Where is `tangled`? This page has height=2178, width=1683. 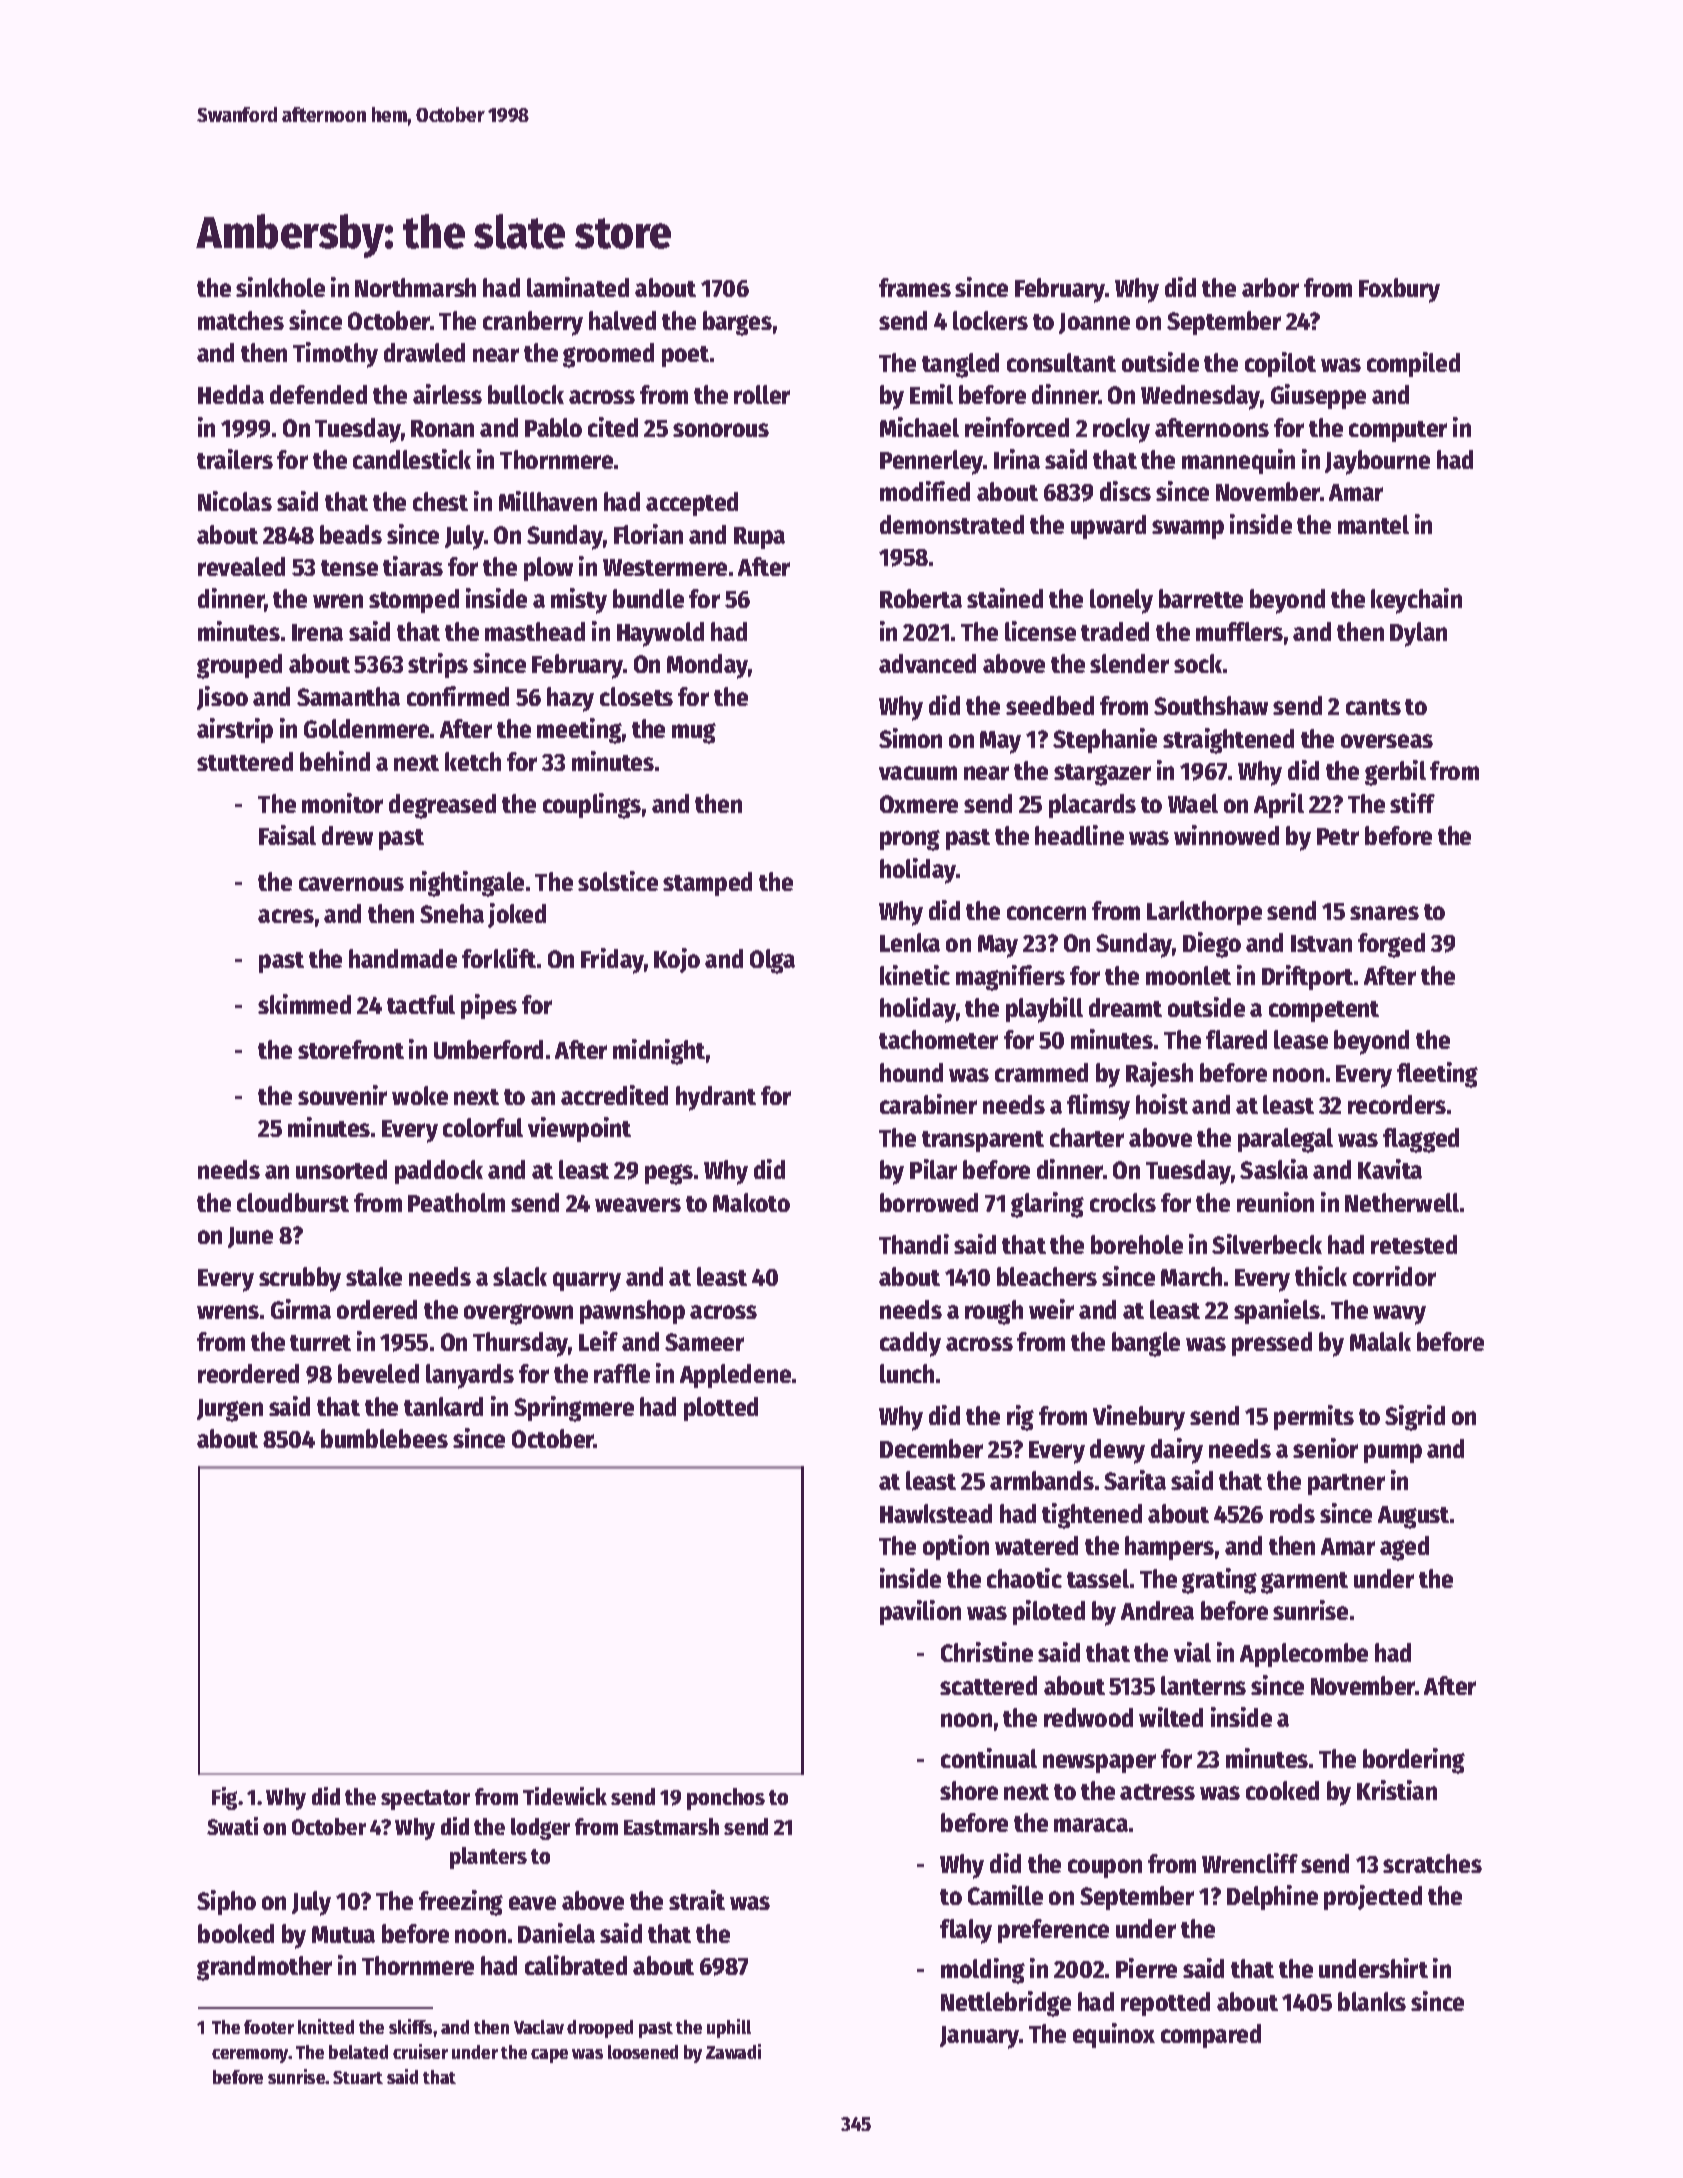 tangled is located at coordinates (960, 365).
